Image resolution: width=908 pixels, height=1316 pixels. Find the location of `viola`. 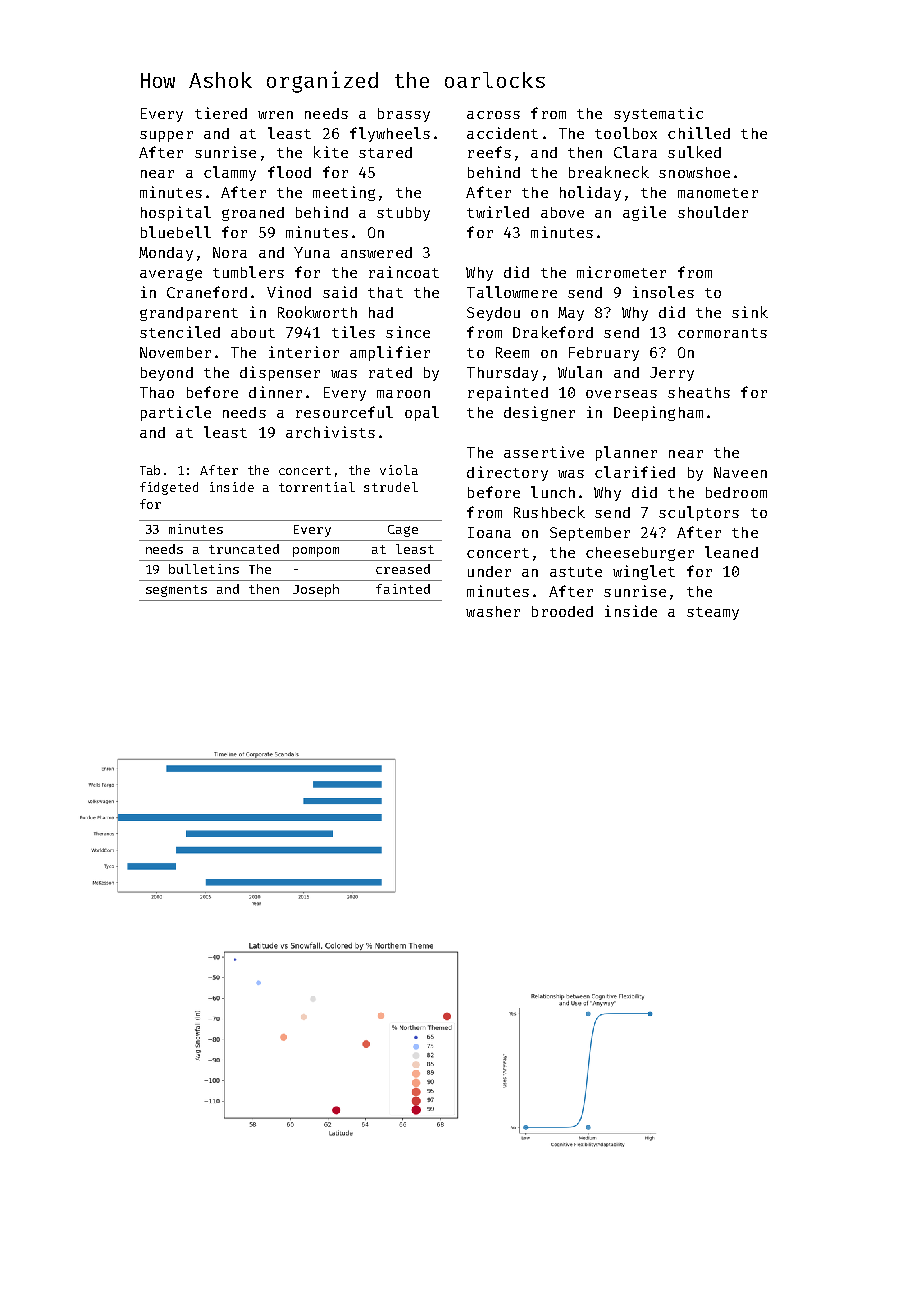

viola is located at coordinates (399, 470).
